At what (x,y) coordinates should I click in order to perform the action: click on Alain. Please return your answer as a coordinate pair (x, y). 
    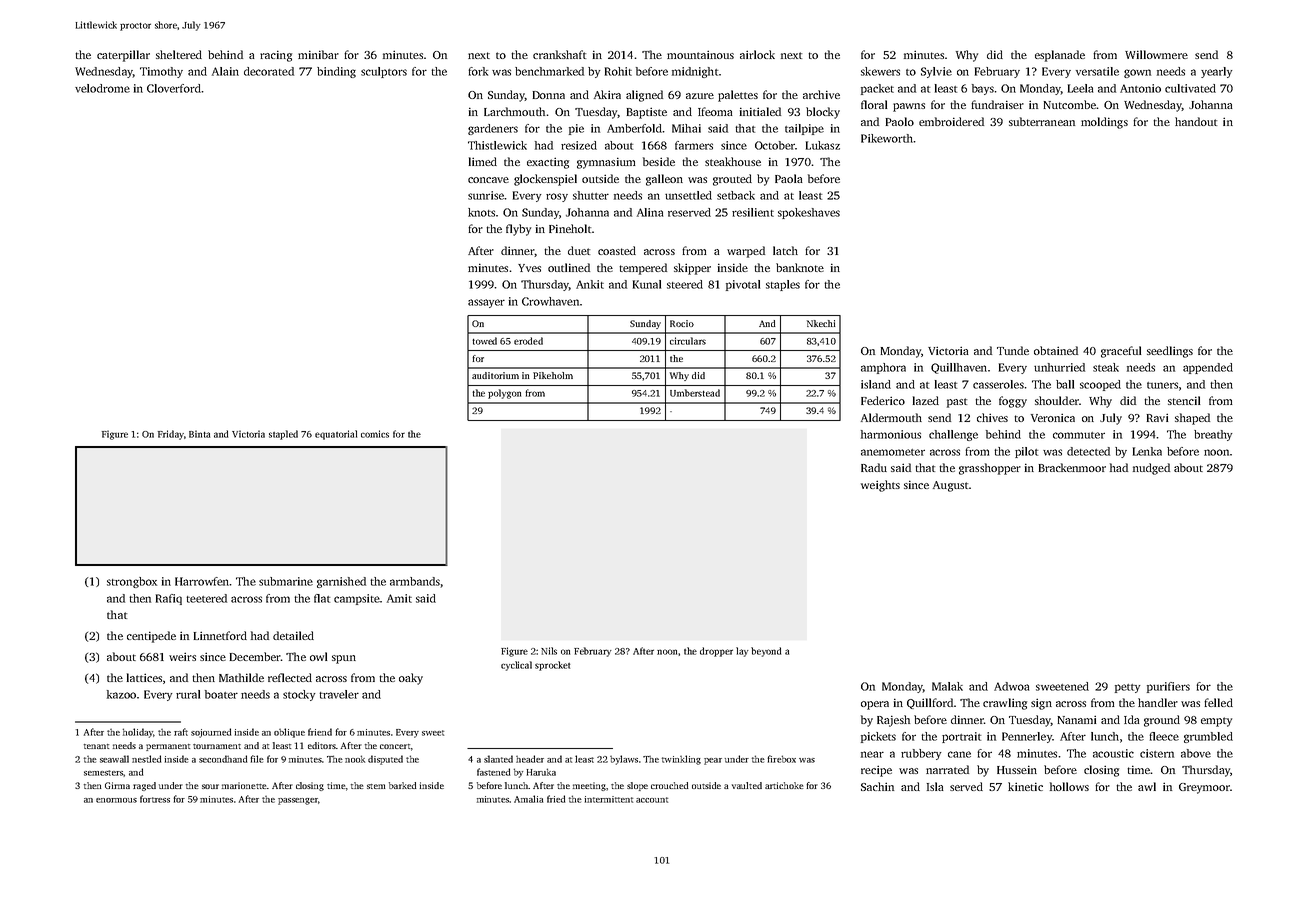
    Looking at the image, I should click on (225, 71).
